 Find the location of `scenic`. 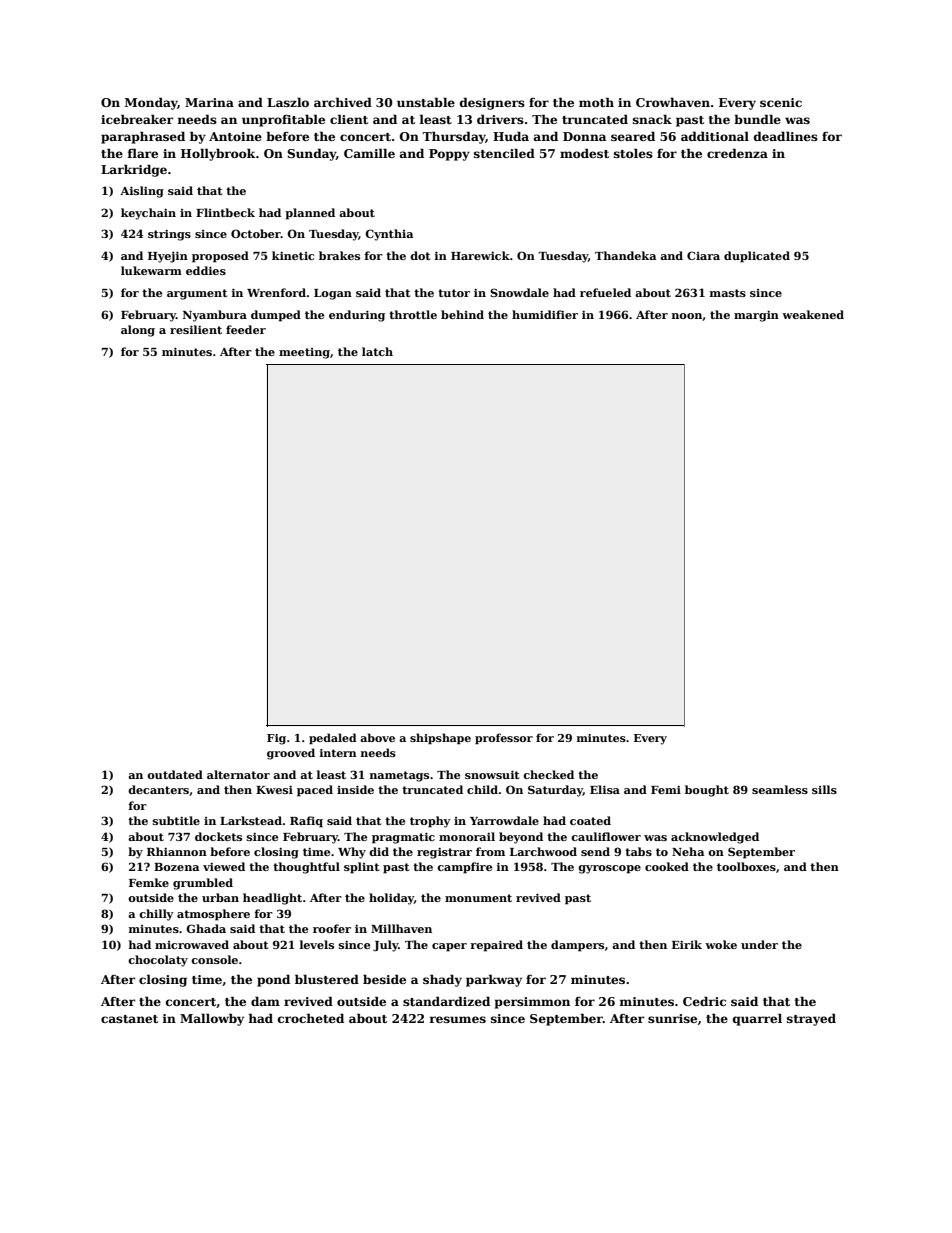

scenic is located at coordinates (781, 102).
